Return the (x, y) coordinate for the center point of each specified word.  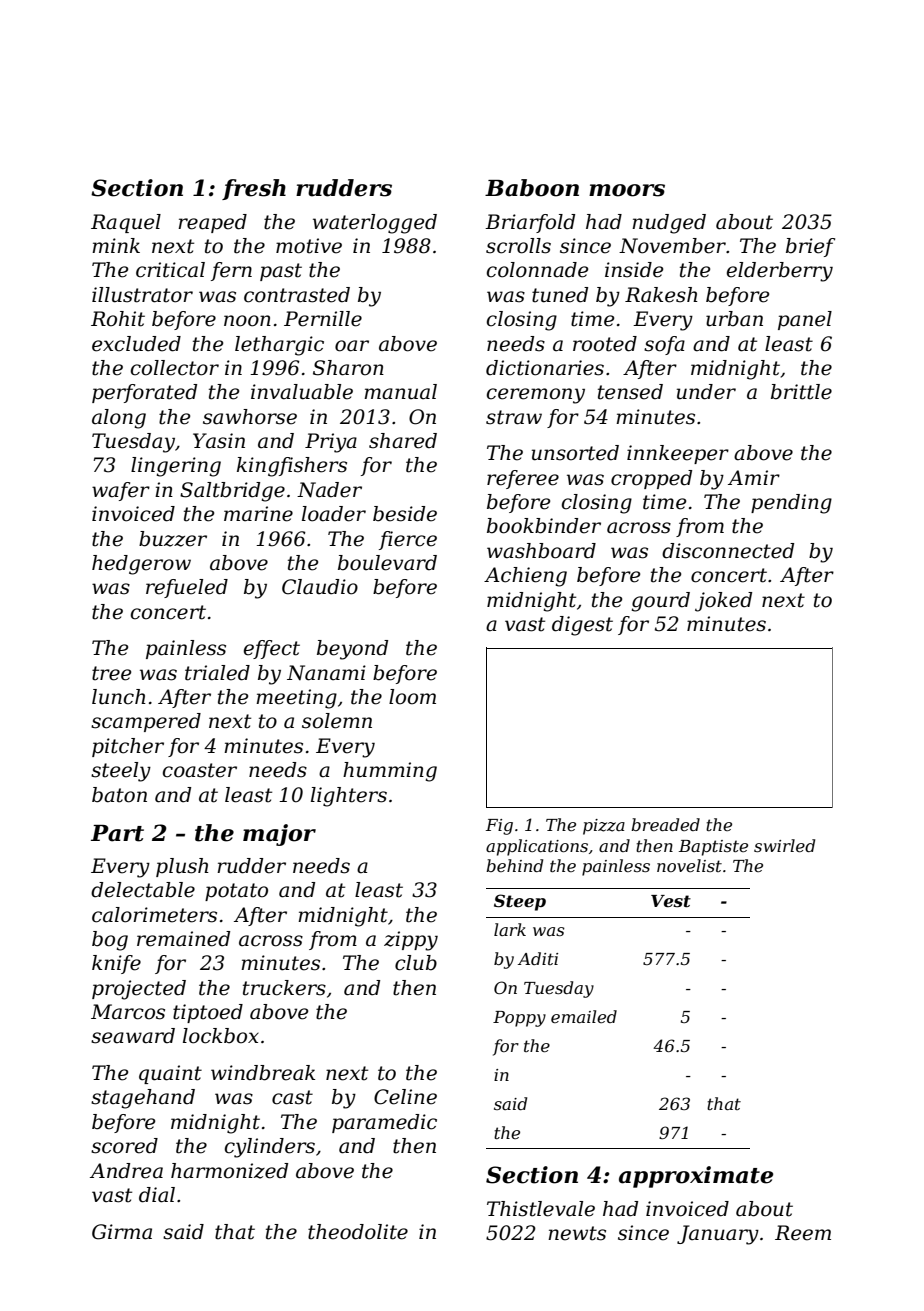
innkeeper (678, 454)
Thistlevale (541, 1209)
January (718, 1235)
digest (582, 626)
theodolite (358, 1232)
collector (175, 368)
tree (111, 673)
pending (791, 504)
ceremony (536, 396)
